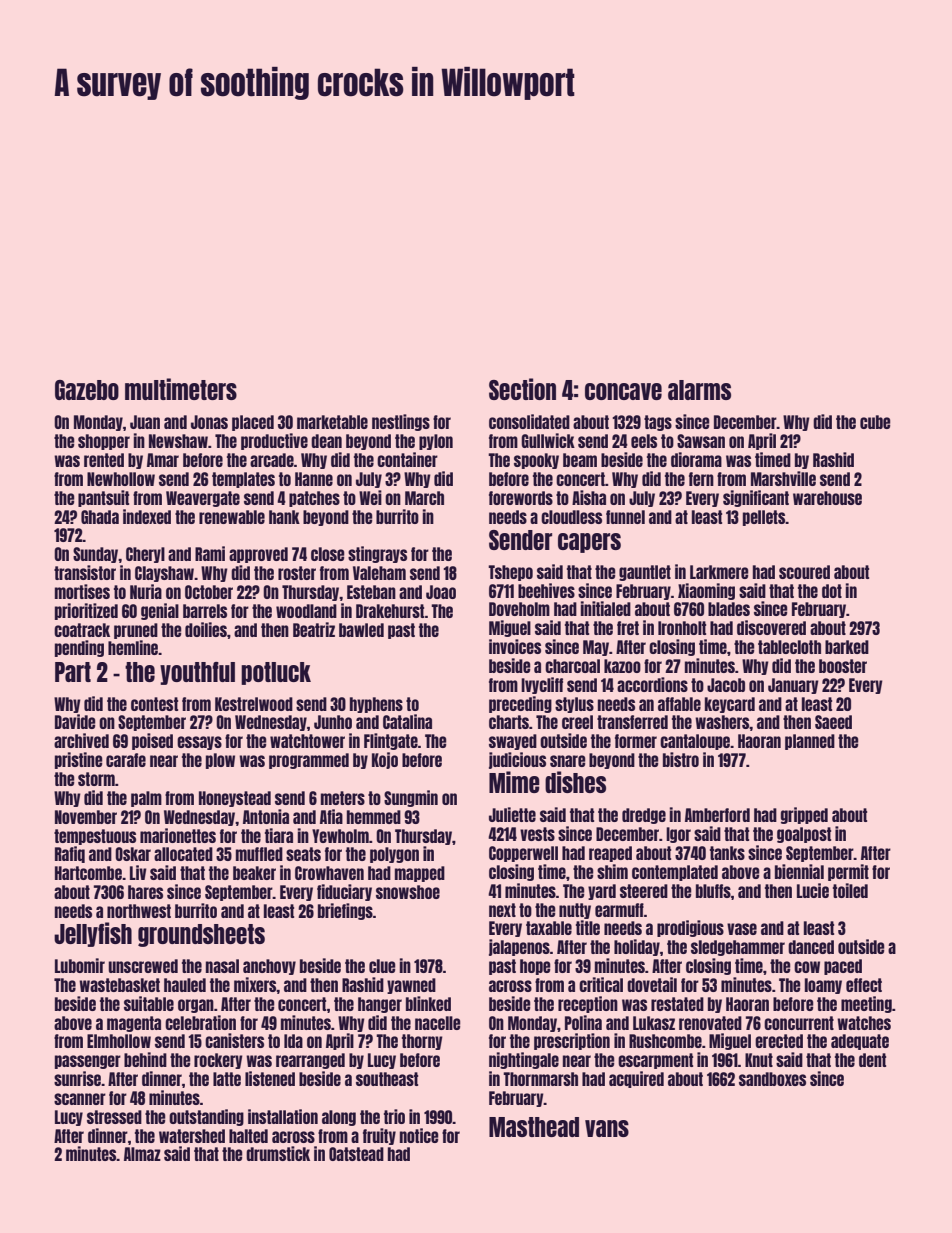  Describe the element at coordinates (272, 460) in the screenshot. I see `arcade` at that location.
